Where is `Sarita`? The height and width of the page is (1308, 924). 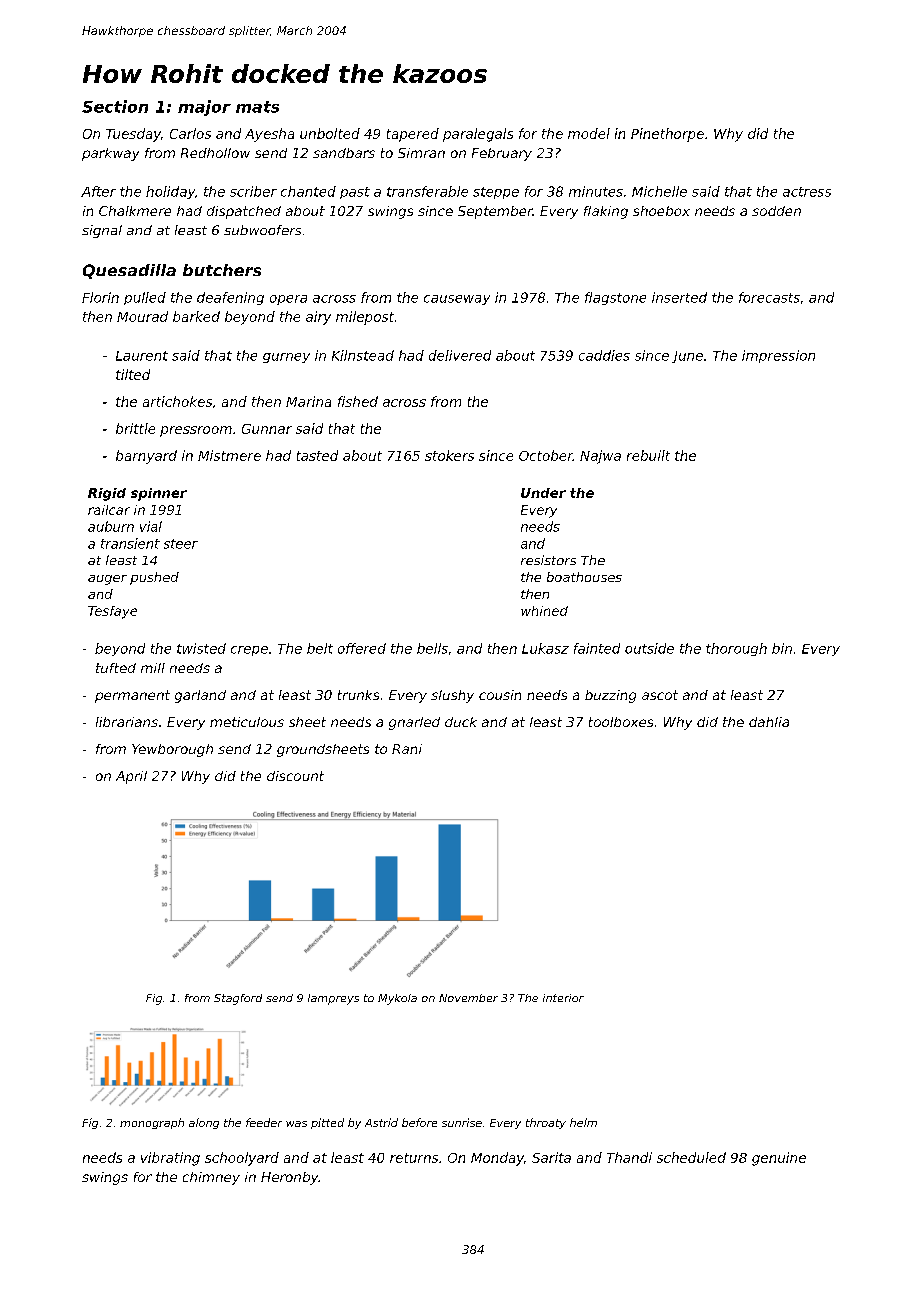
Sarita is located at coordinates (551, 1157).
